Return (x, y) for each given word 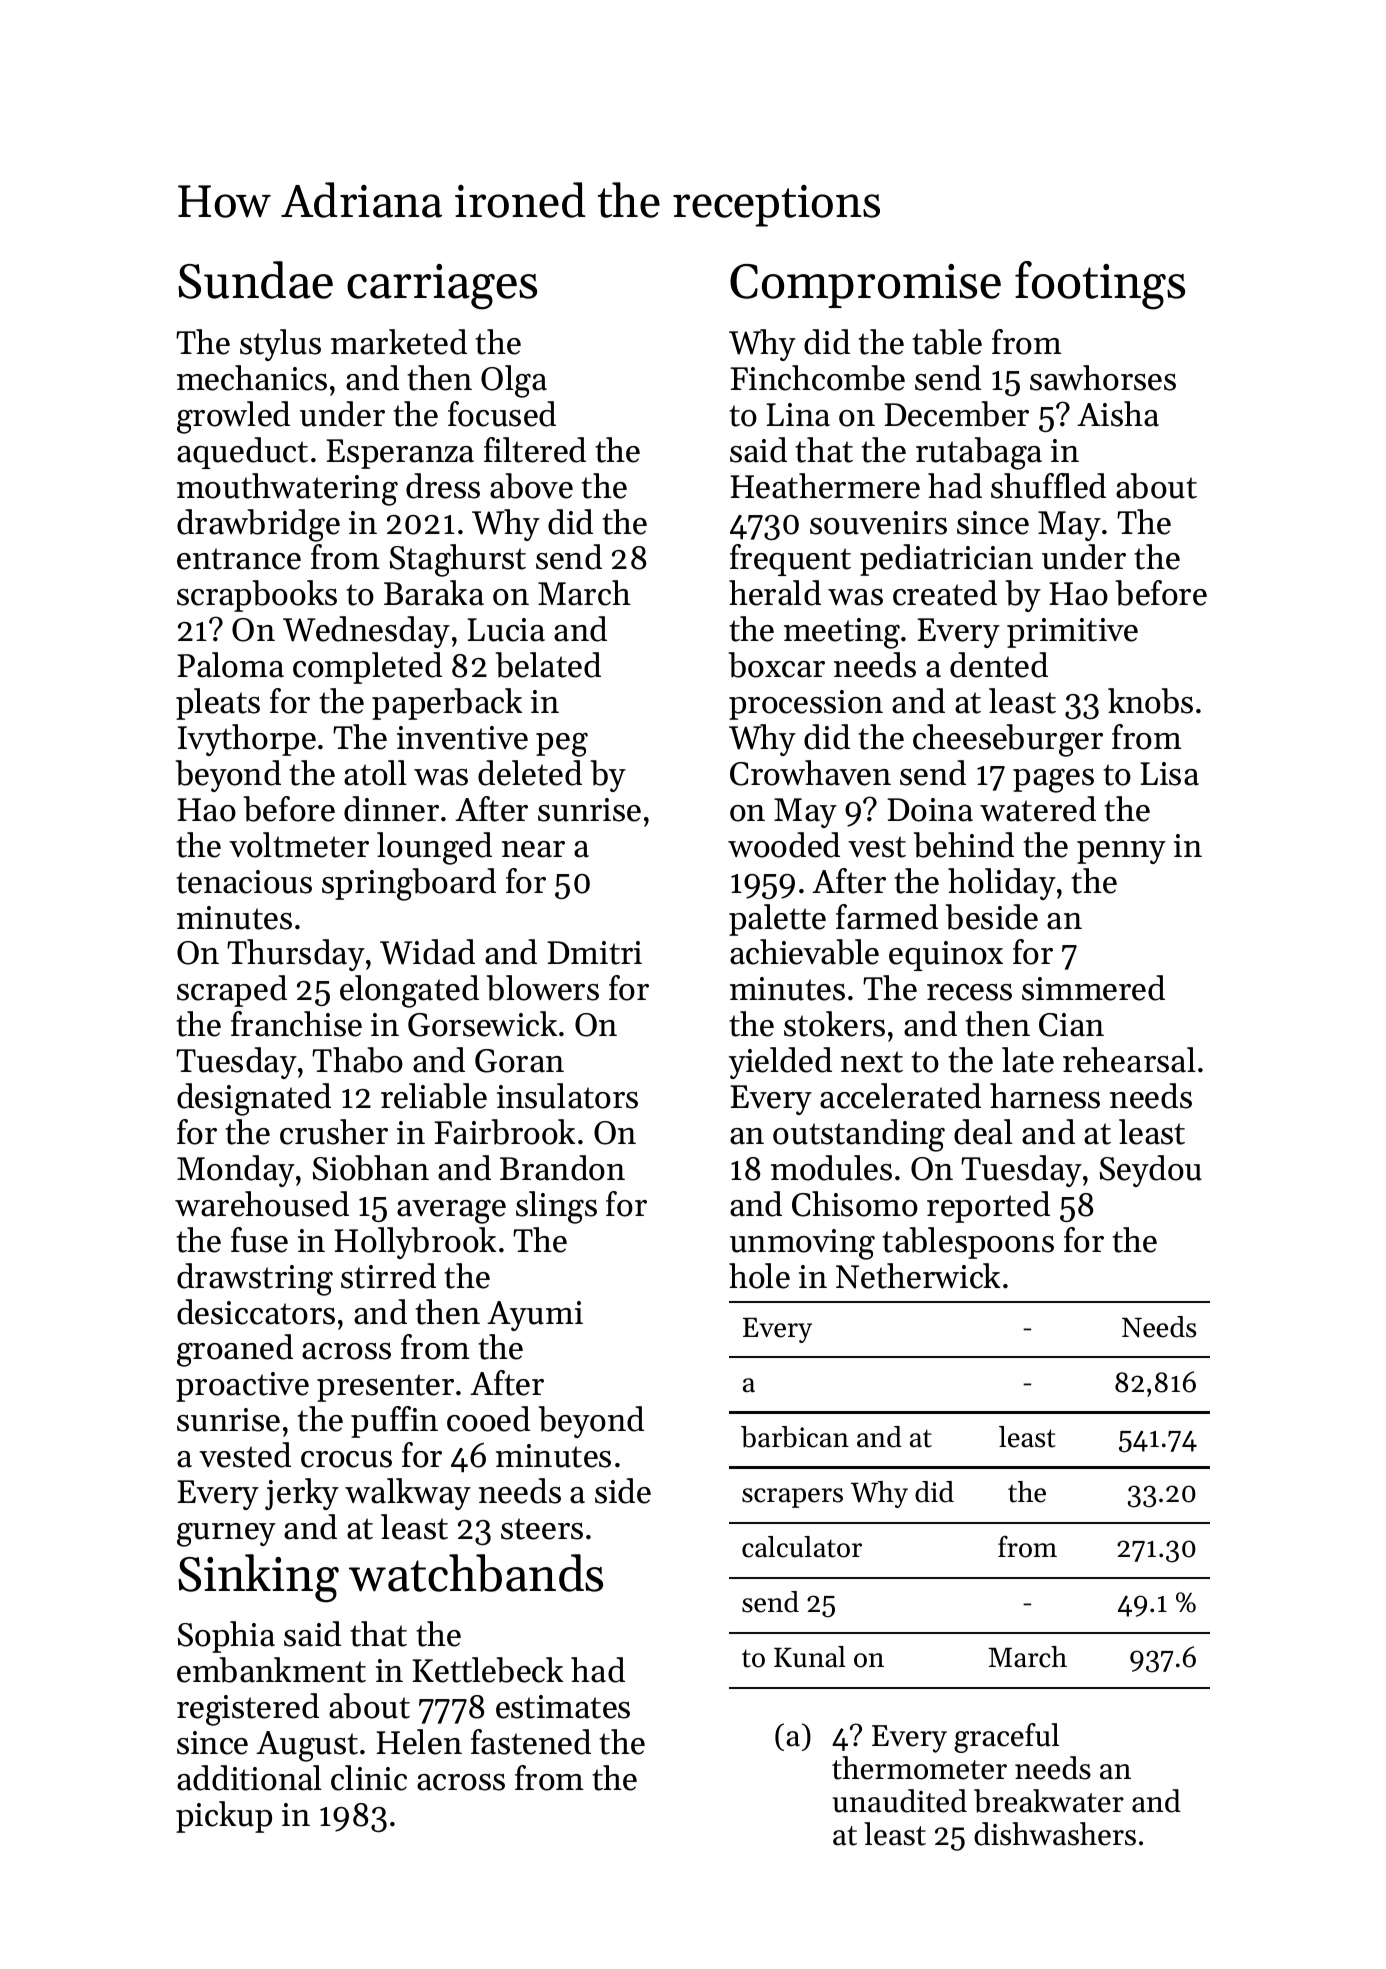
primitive (1072, 633)
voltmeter (299, 845)
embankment (271, 1670)
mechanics (252, 378)
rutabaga (979, 453)
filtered (535, 450)
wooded (784, 845)
